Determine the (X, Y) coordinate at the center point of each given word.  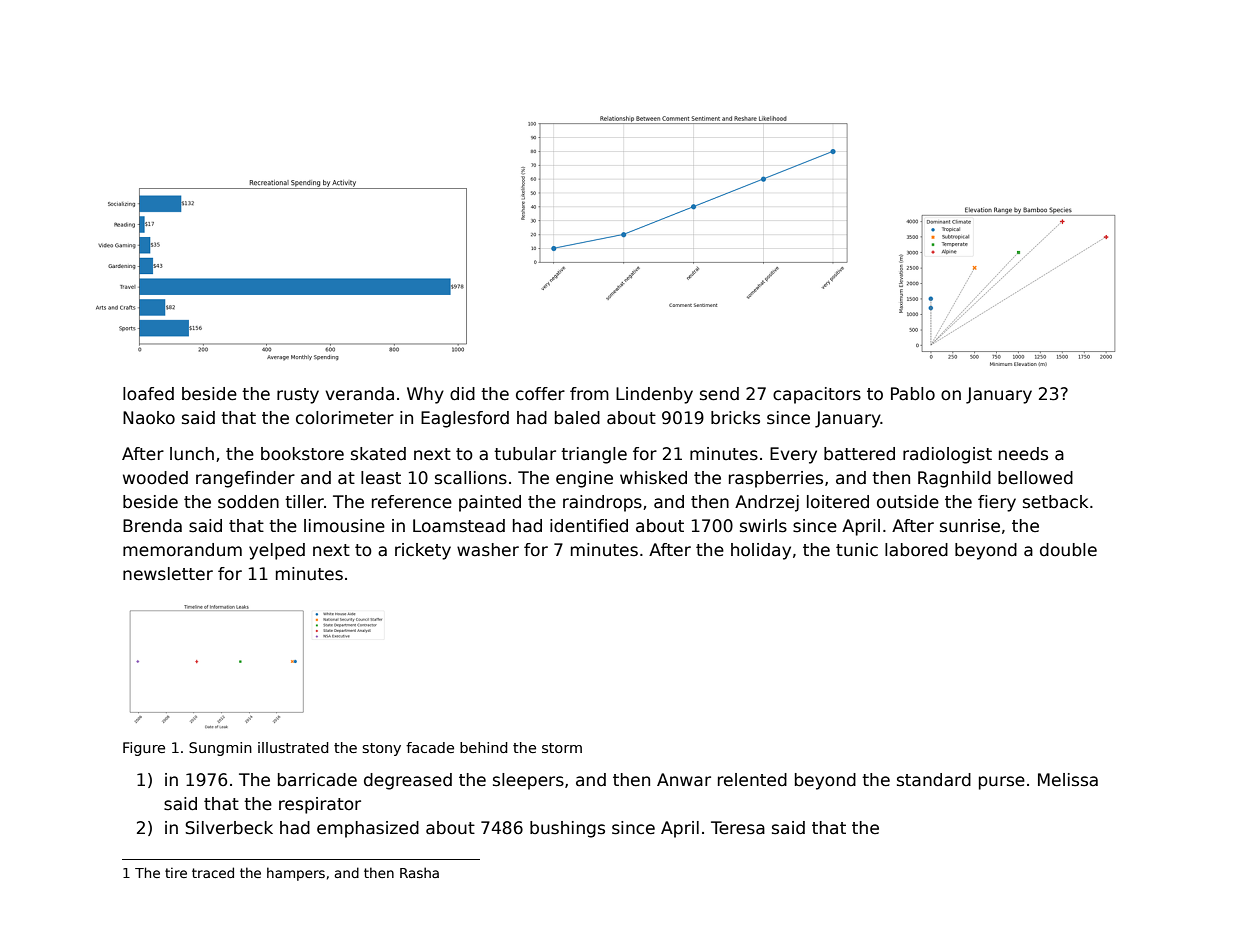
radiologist (947, 455)
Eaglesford (465, 419)
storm (562, 748)
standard (934, 780)
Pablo (913, 394)
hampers (296, 874)
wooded (155, 478)
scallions (471, 478)
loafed (148, 394)
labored (916, 550)
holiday (761, 551)
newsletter (168, 574)
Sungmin (220, 749)
